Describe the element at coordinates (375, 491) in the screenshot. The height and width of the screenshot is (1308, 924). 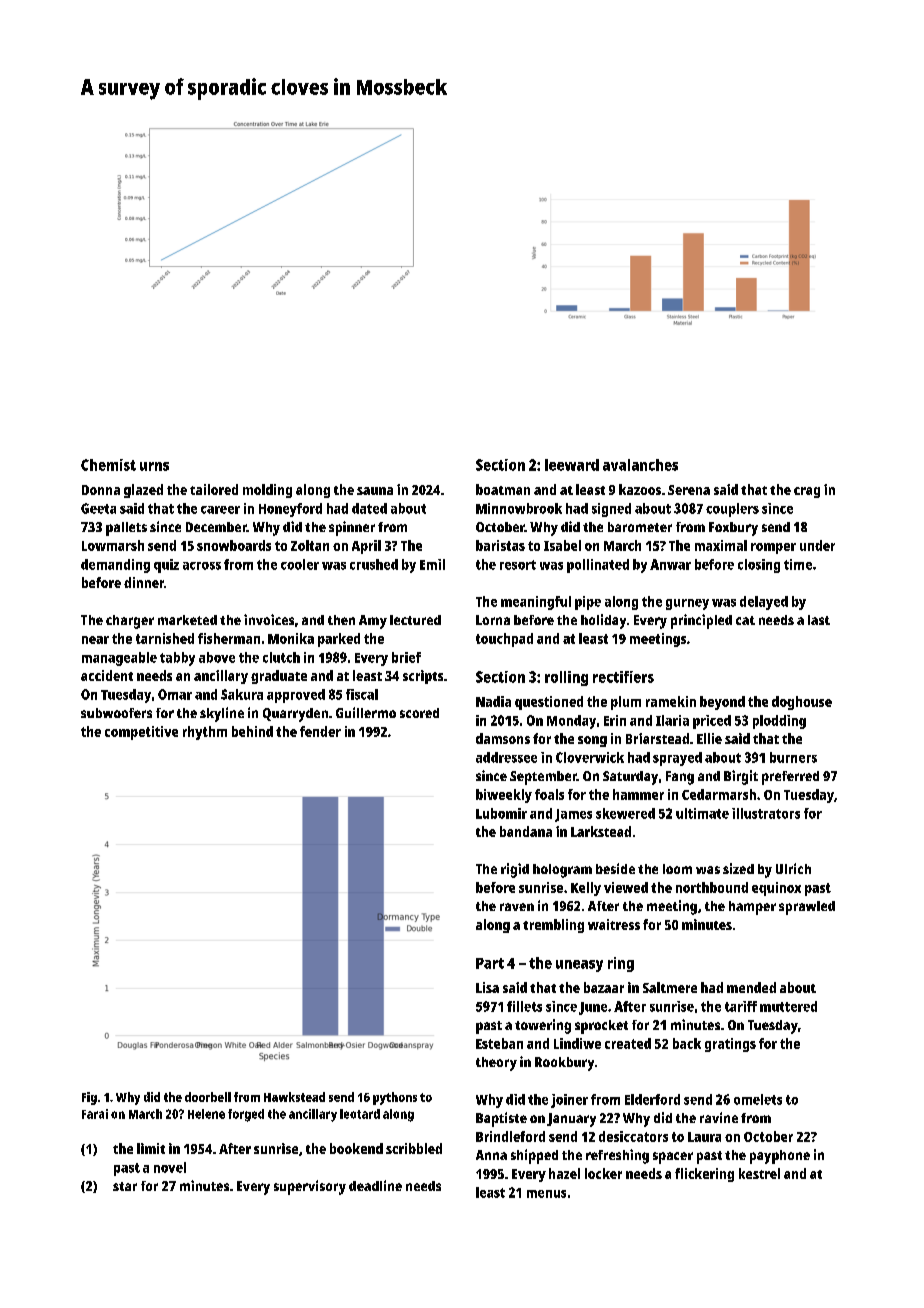
I see `sauna` at that location.
